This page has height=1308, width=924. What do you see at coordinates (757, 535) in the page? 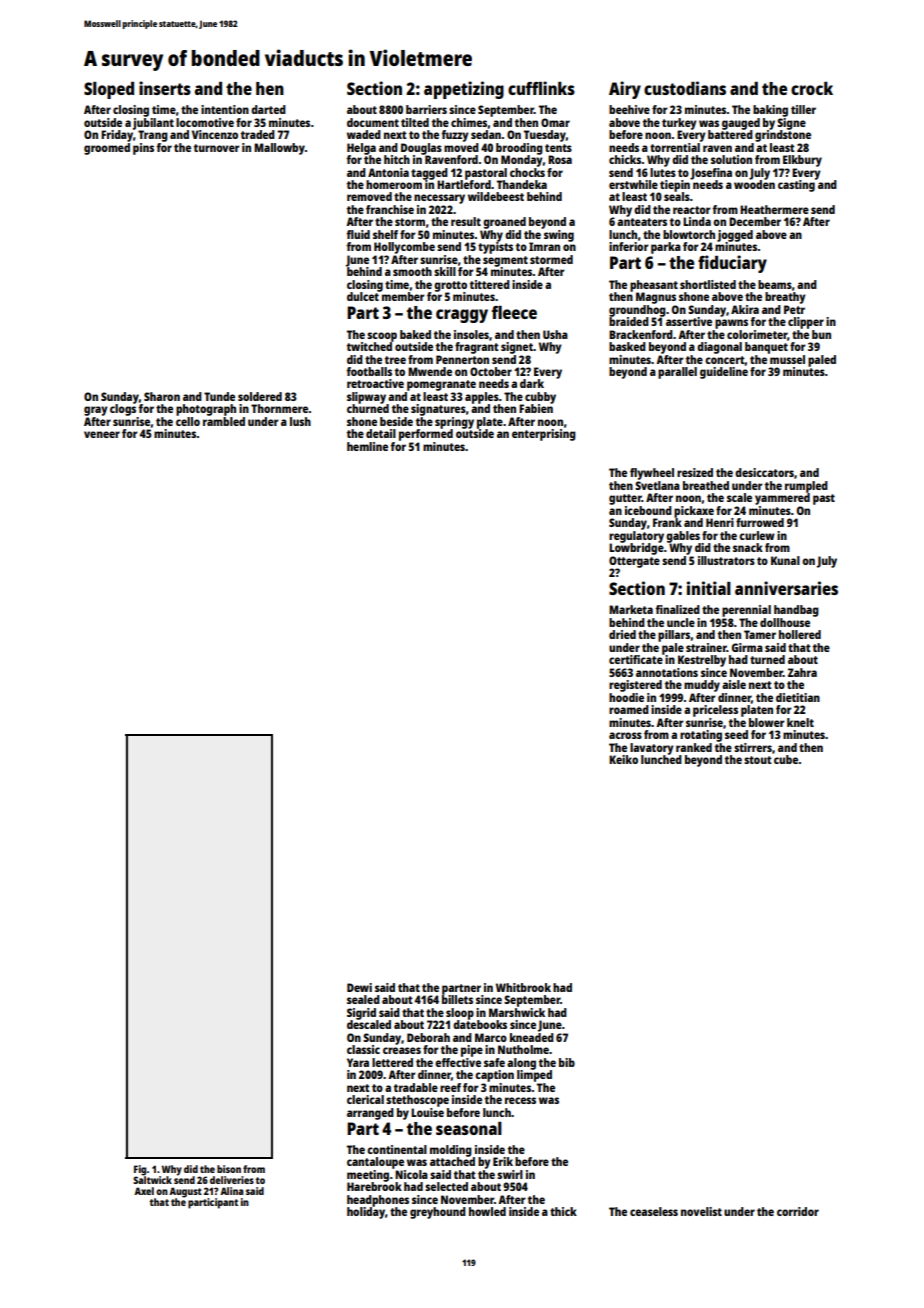
I see `curlew` at bounding box center [757, 535].
